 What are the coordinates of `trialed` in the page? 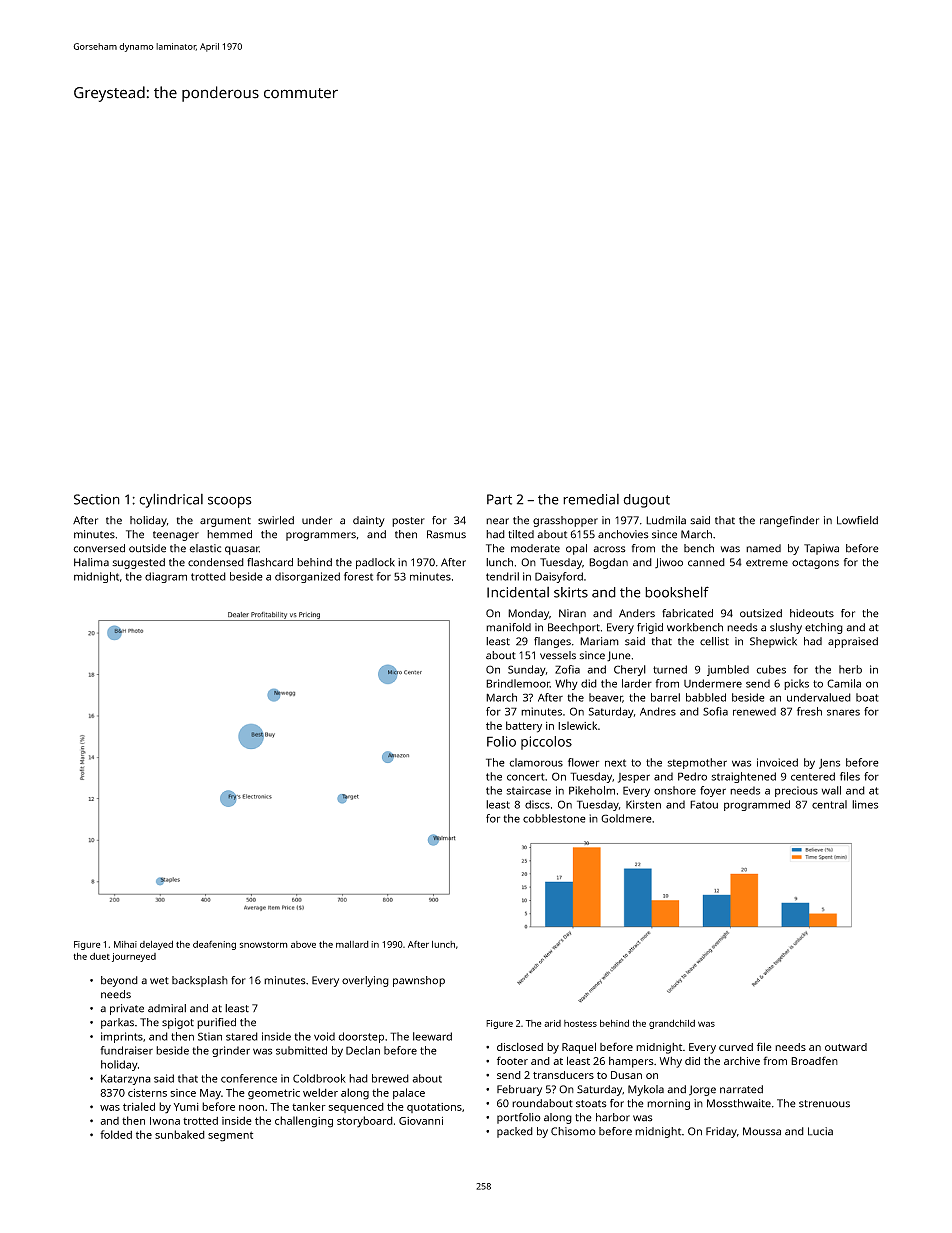 It's located at (139, 1106).
